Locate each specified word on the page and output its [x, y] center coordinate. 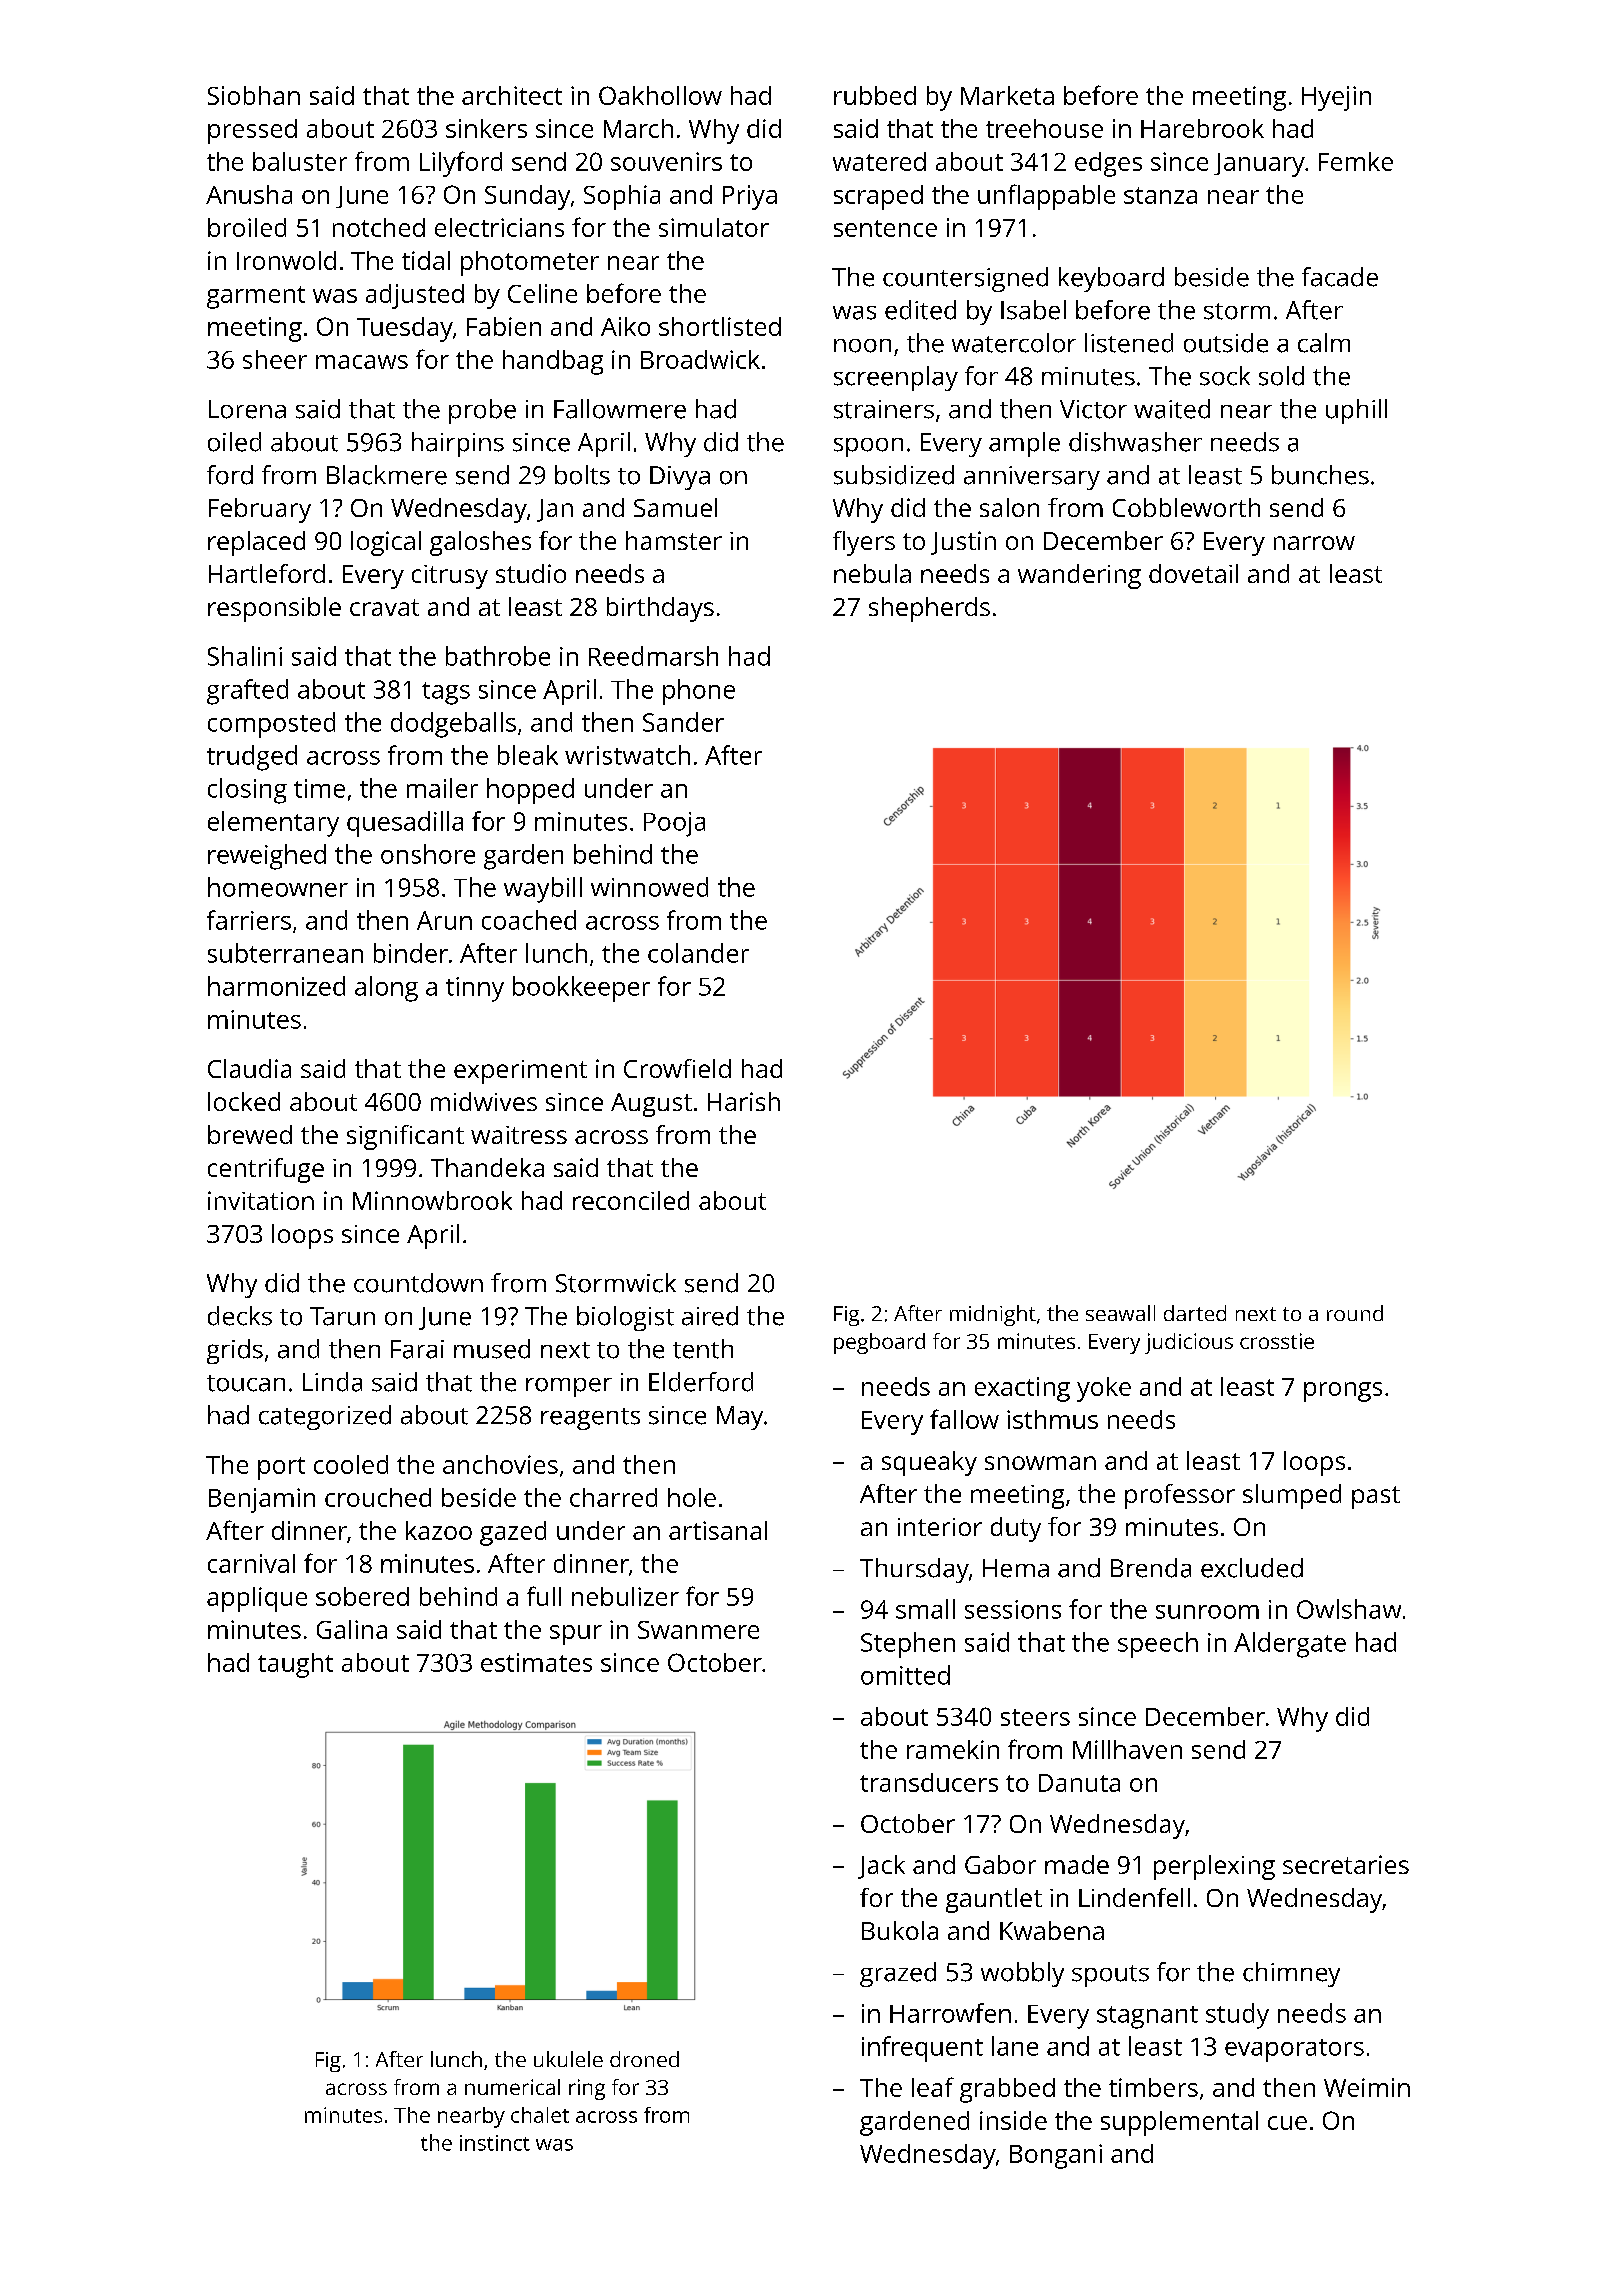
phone [699, 692]
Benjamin [262, 1500]
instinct [495, 2143]
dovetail [1193, 573]
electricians [499, 227]
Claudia [249, 1068]
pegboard [879, 1343]
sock [1225, 376]
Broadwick [700, 359]
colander [698, 953]
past [1376, 1497]
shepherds [929, 609]
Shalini [245, 656]
